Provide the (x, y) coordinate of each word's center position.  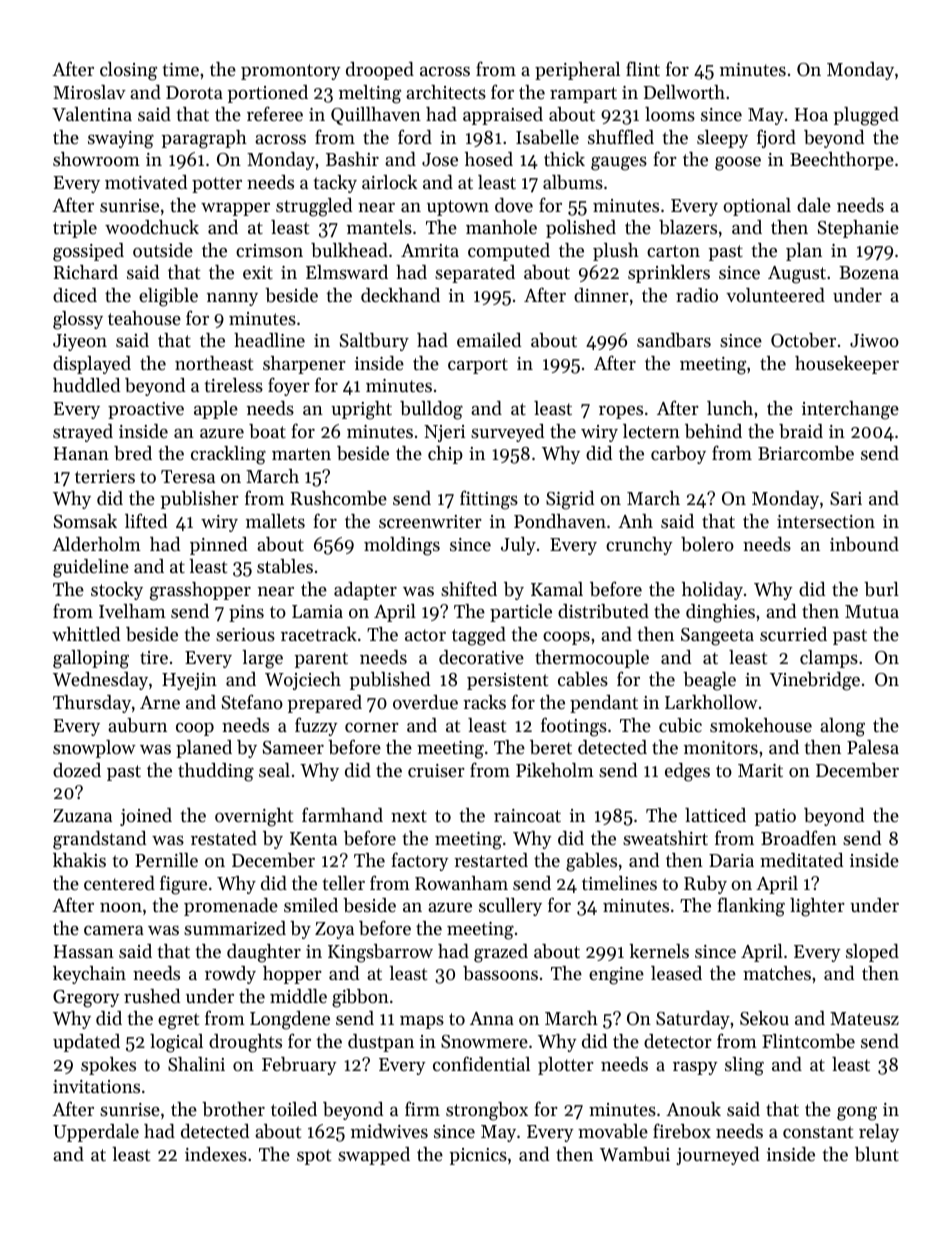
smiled (311, 905)
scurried (793, 634)
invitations (96, 1086)
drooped (380, 71)
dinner (601, 295)
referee (275, 113)
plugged (866, 116)
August (797, 275)
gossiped (88, 252)
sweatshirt (665, 838)
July (518, 546)
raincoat (527, 815)
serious (245, 634)
